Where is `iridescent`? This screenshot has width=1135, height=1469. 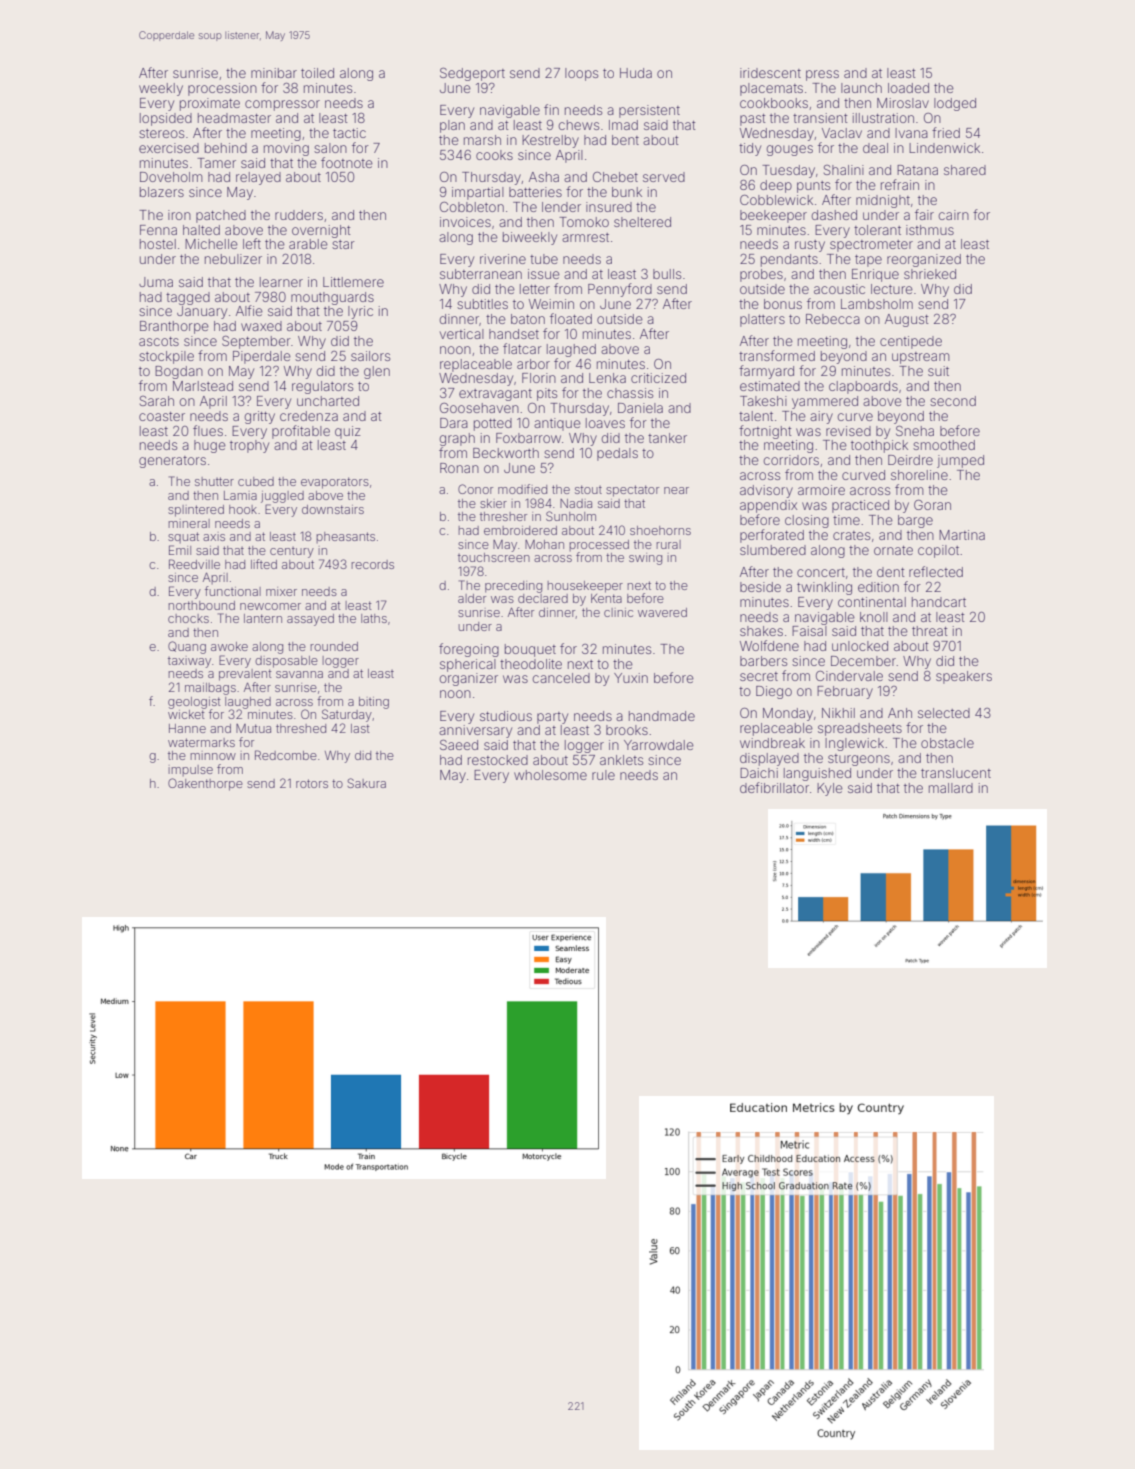
iridescent is located at coordinates (770, 73).
